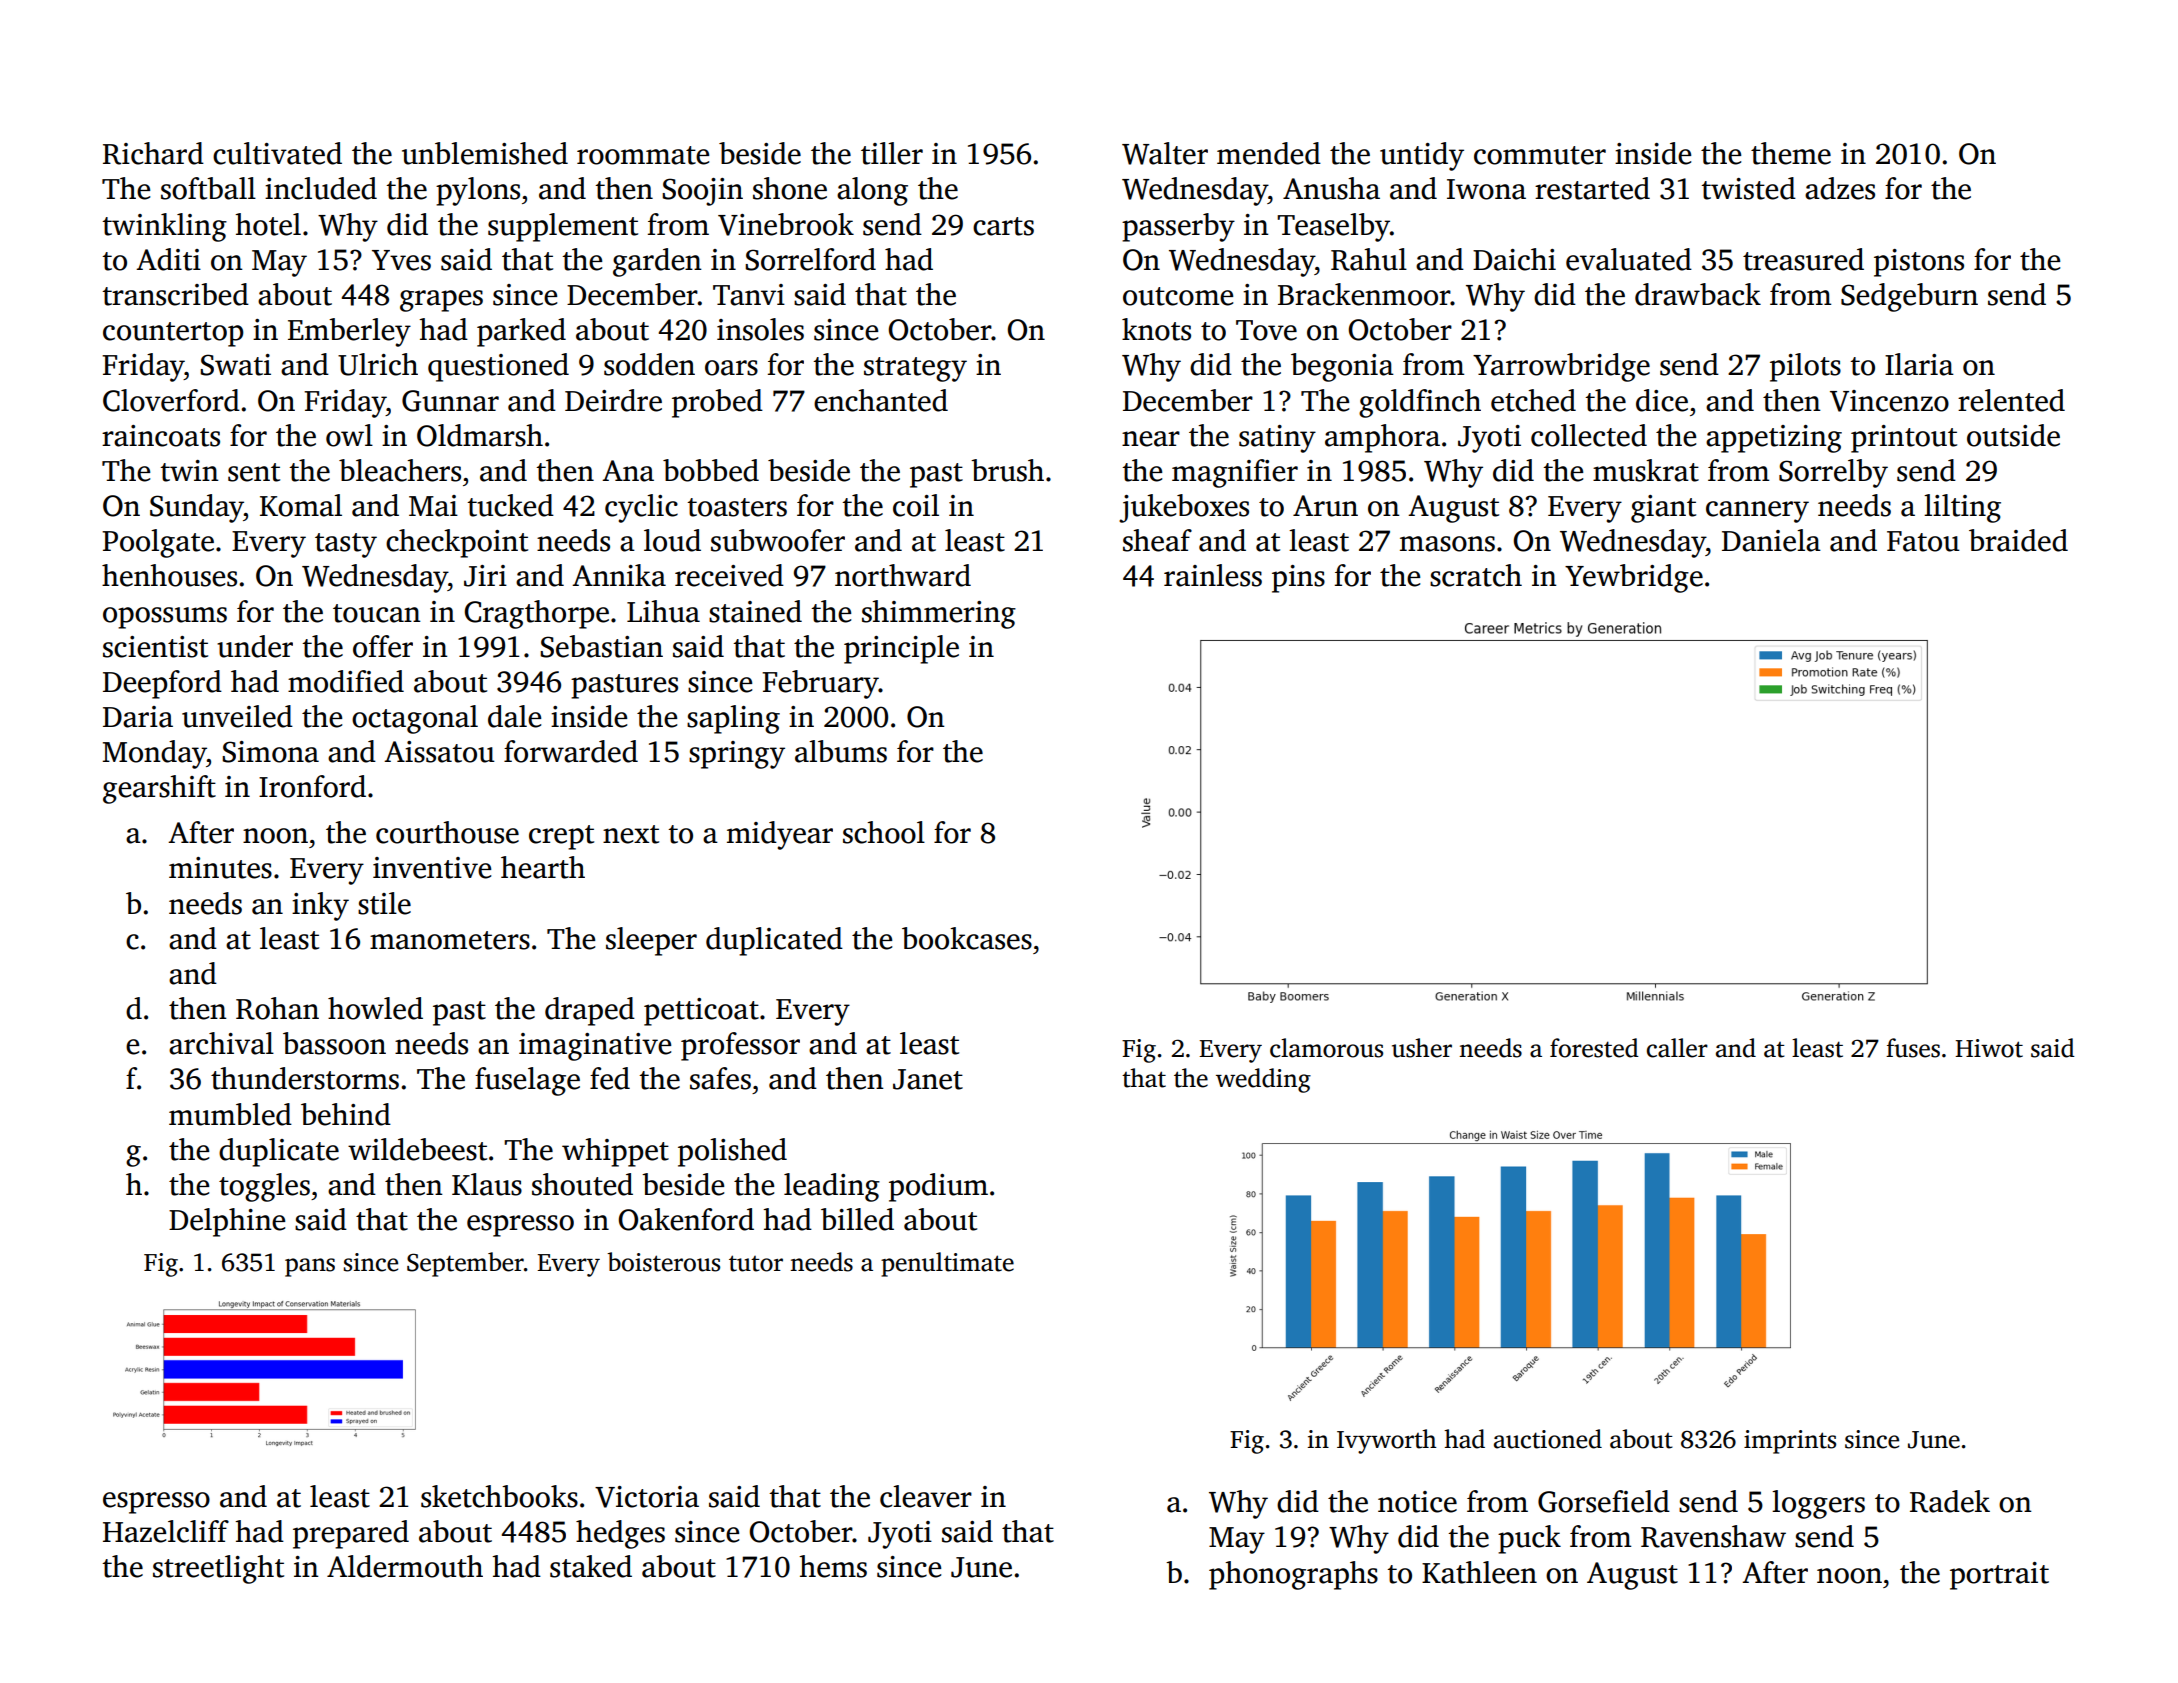 This screenshot has height=1683, width=2178. What do you see at coordinates (230, 1114) in the screenshot?
I see `mumbled` at bounding box center [230, 1114].
